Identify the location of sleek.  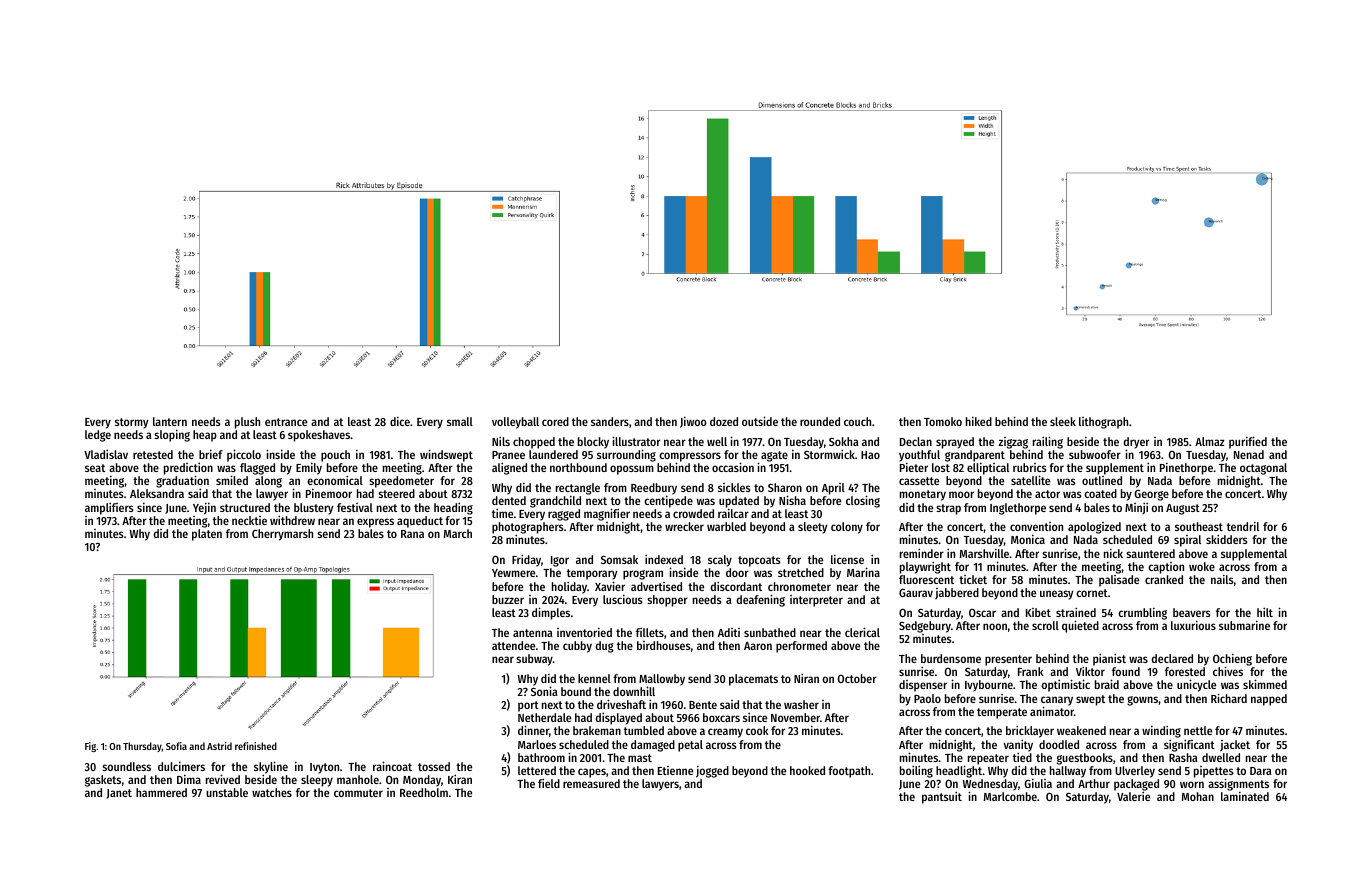
(1063, 421).
